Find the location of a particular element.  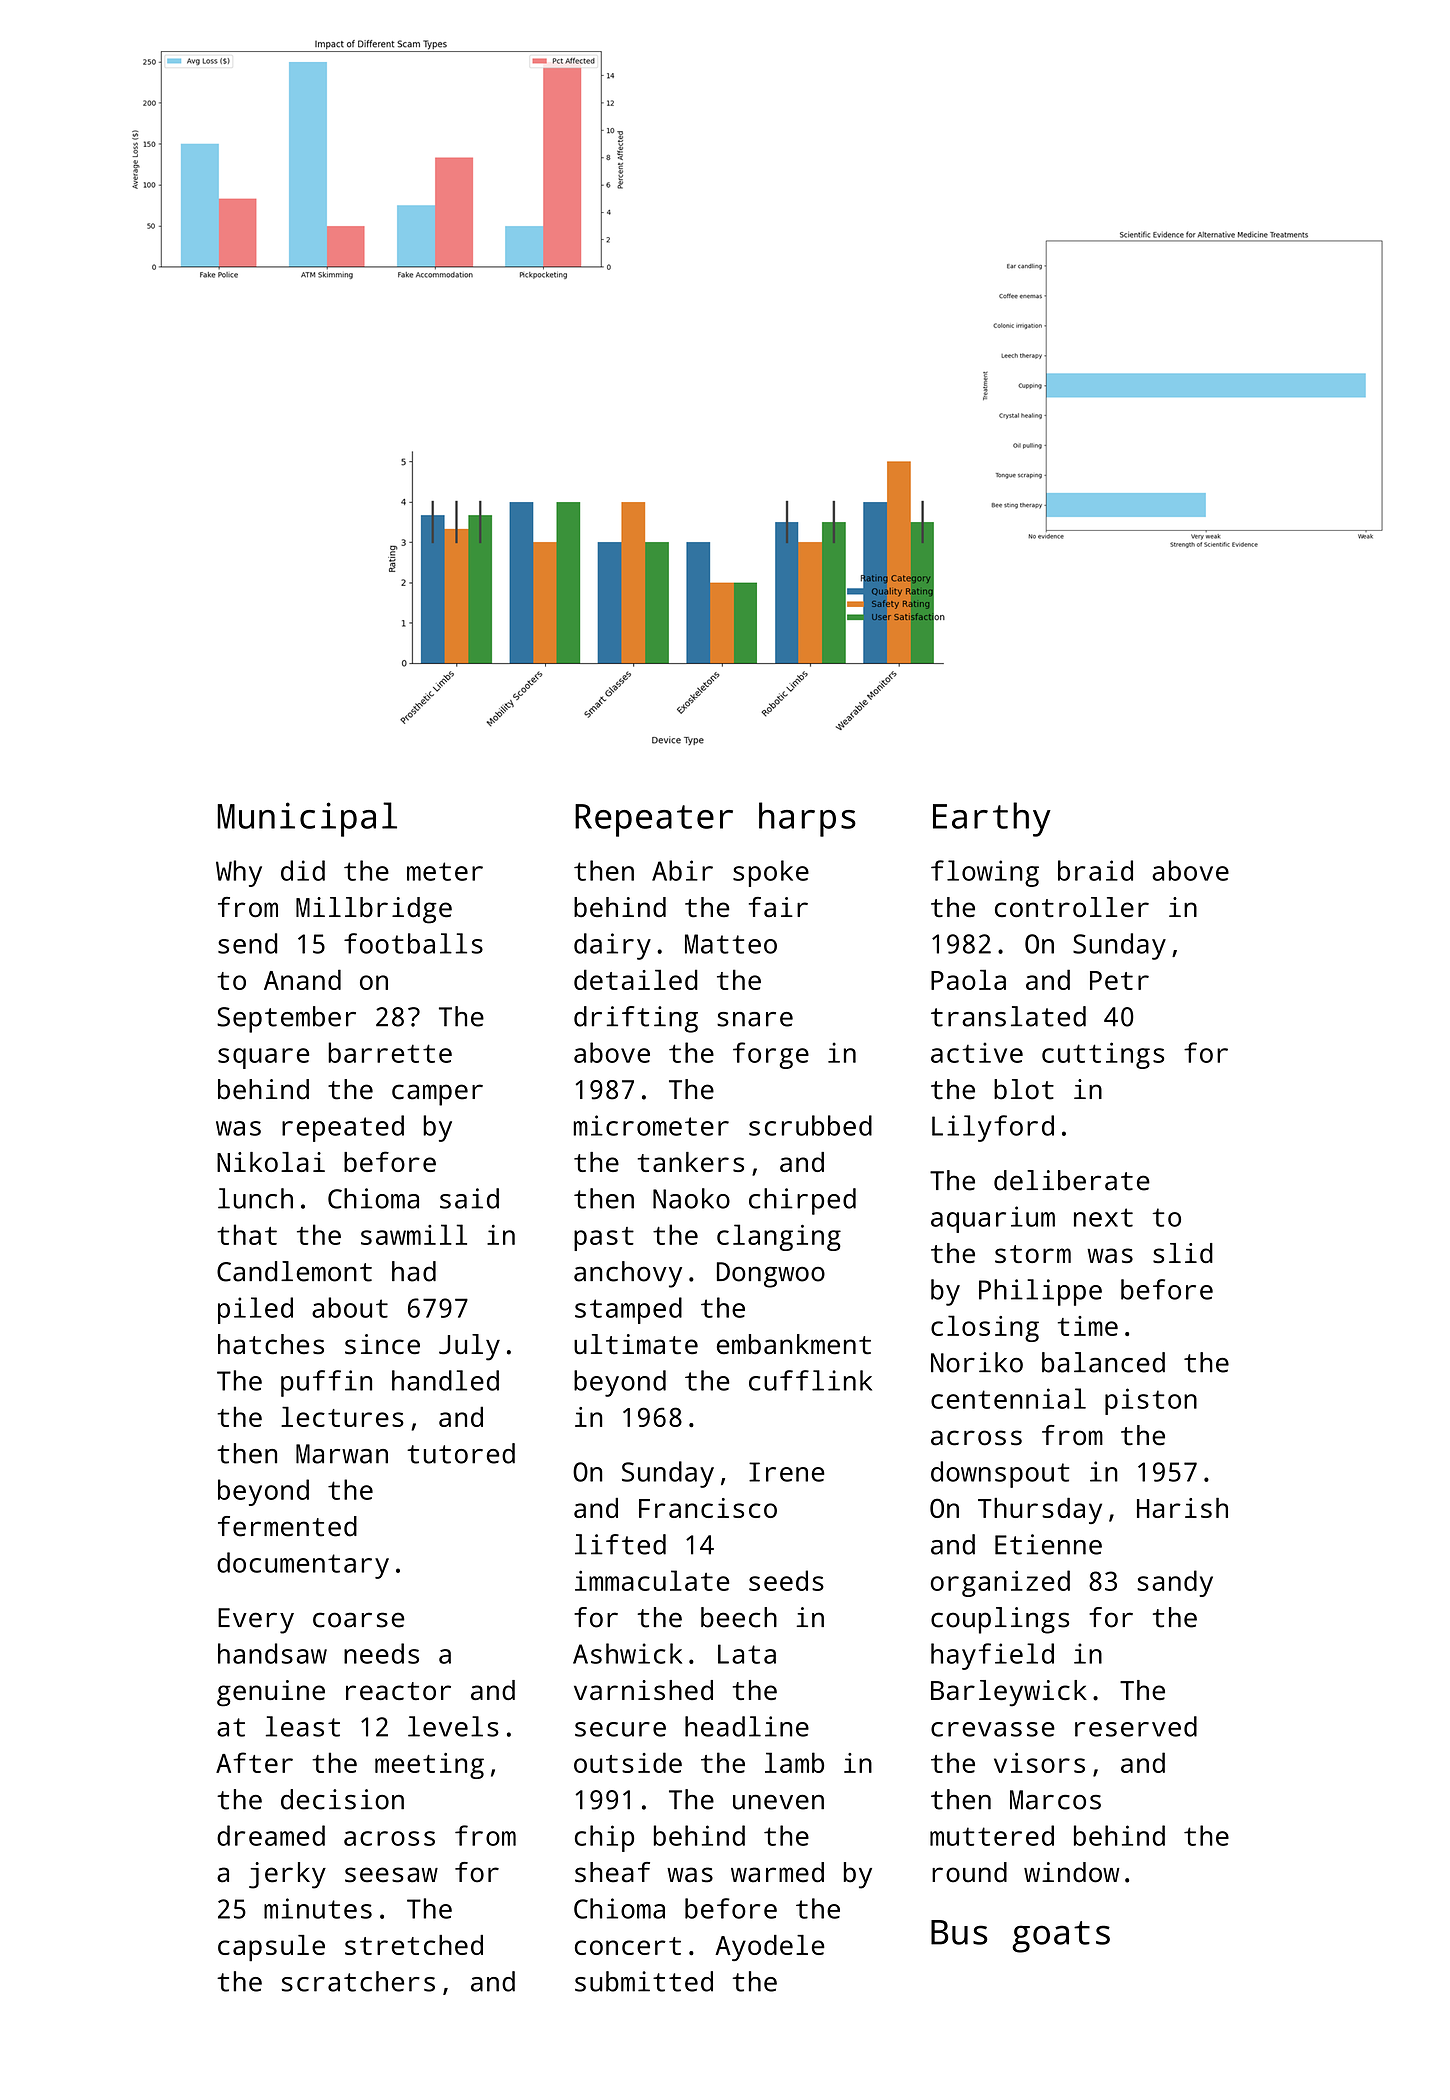

flowing is located at coordinates (985, 873).
